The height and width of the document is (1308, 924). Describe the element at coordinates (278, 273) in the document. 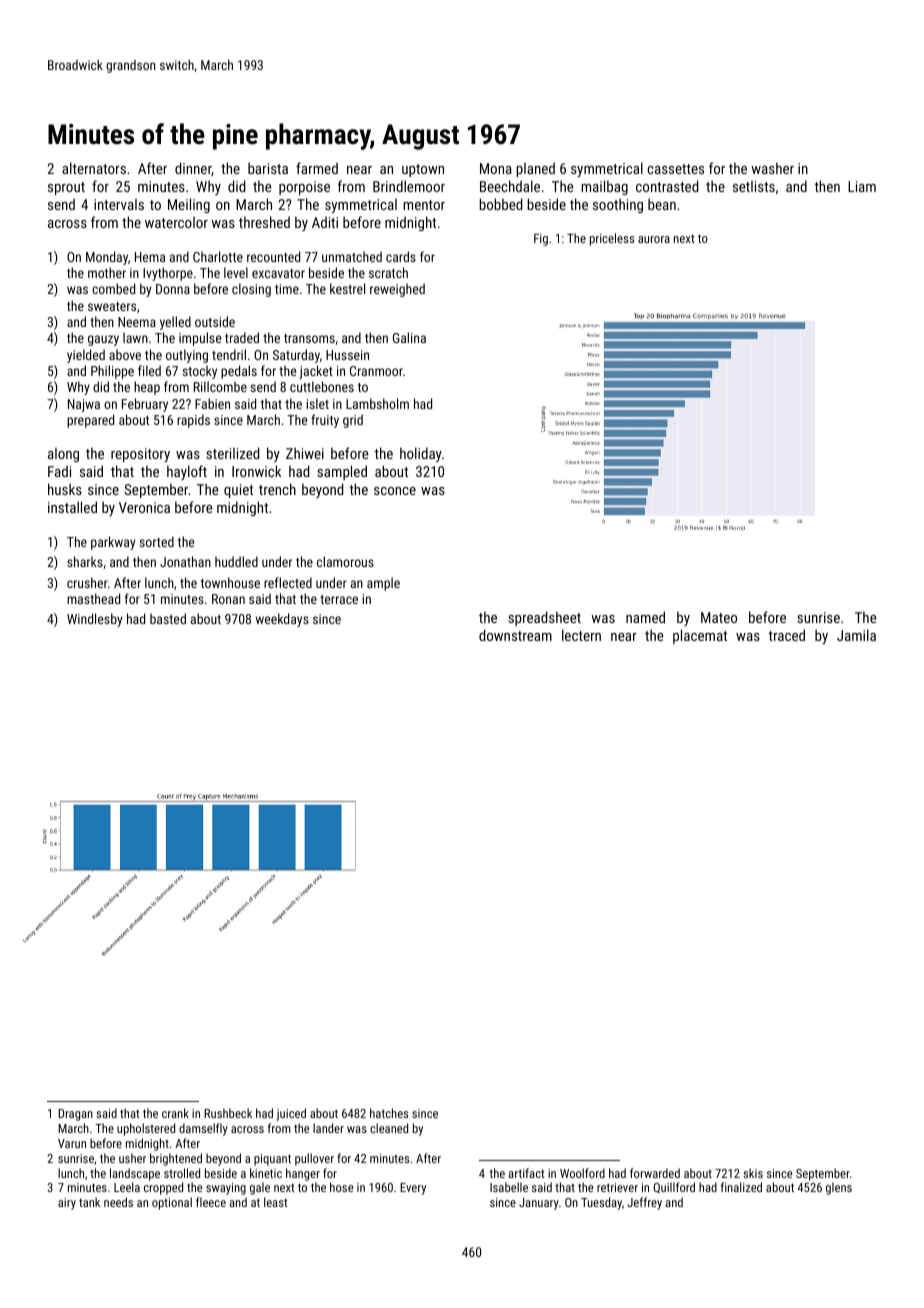

I see `excavator` at that location.
